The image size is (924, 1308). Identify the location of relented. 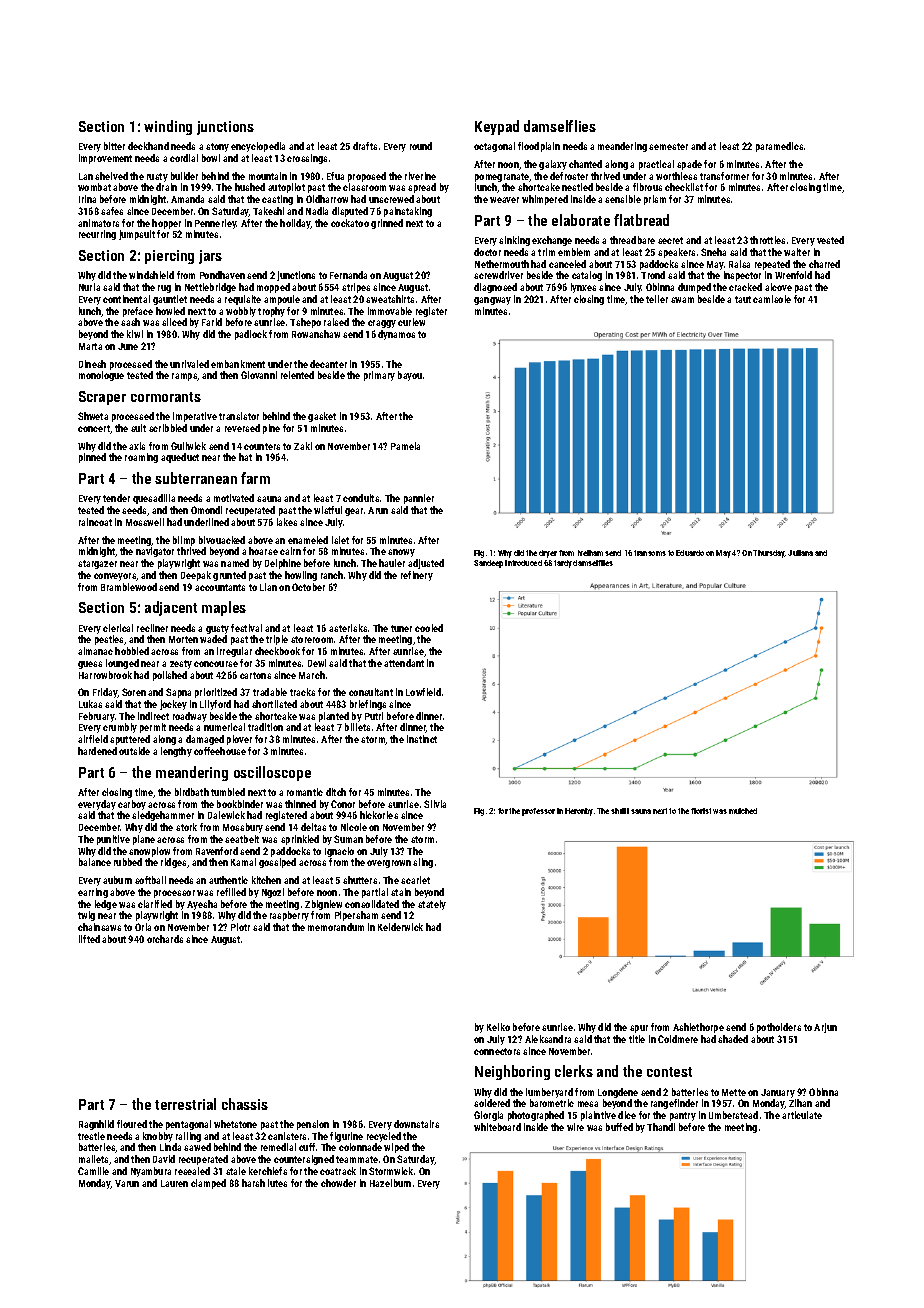
(297, 375).
